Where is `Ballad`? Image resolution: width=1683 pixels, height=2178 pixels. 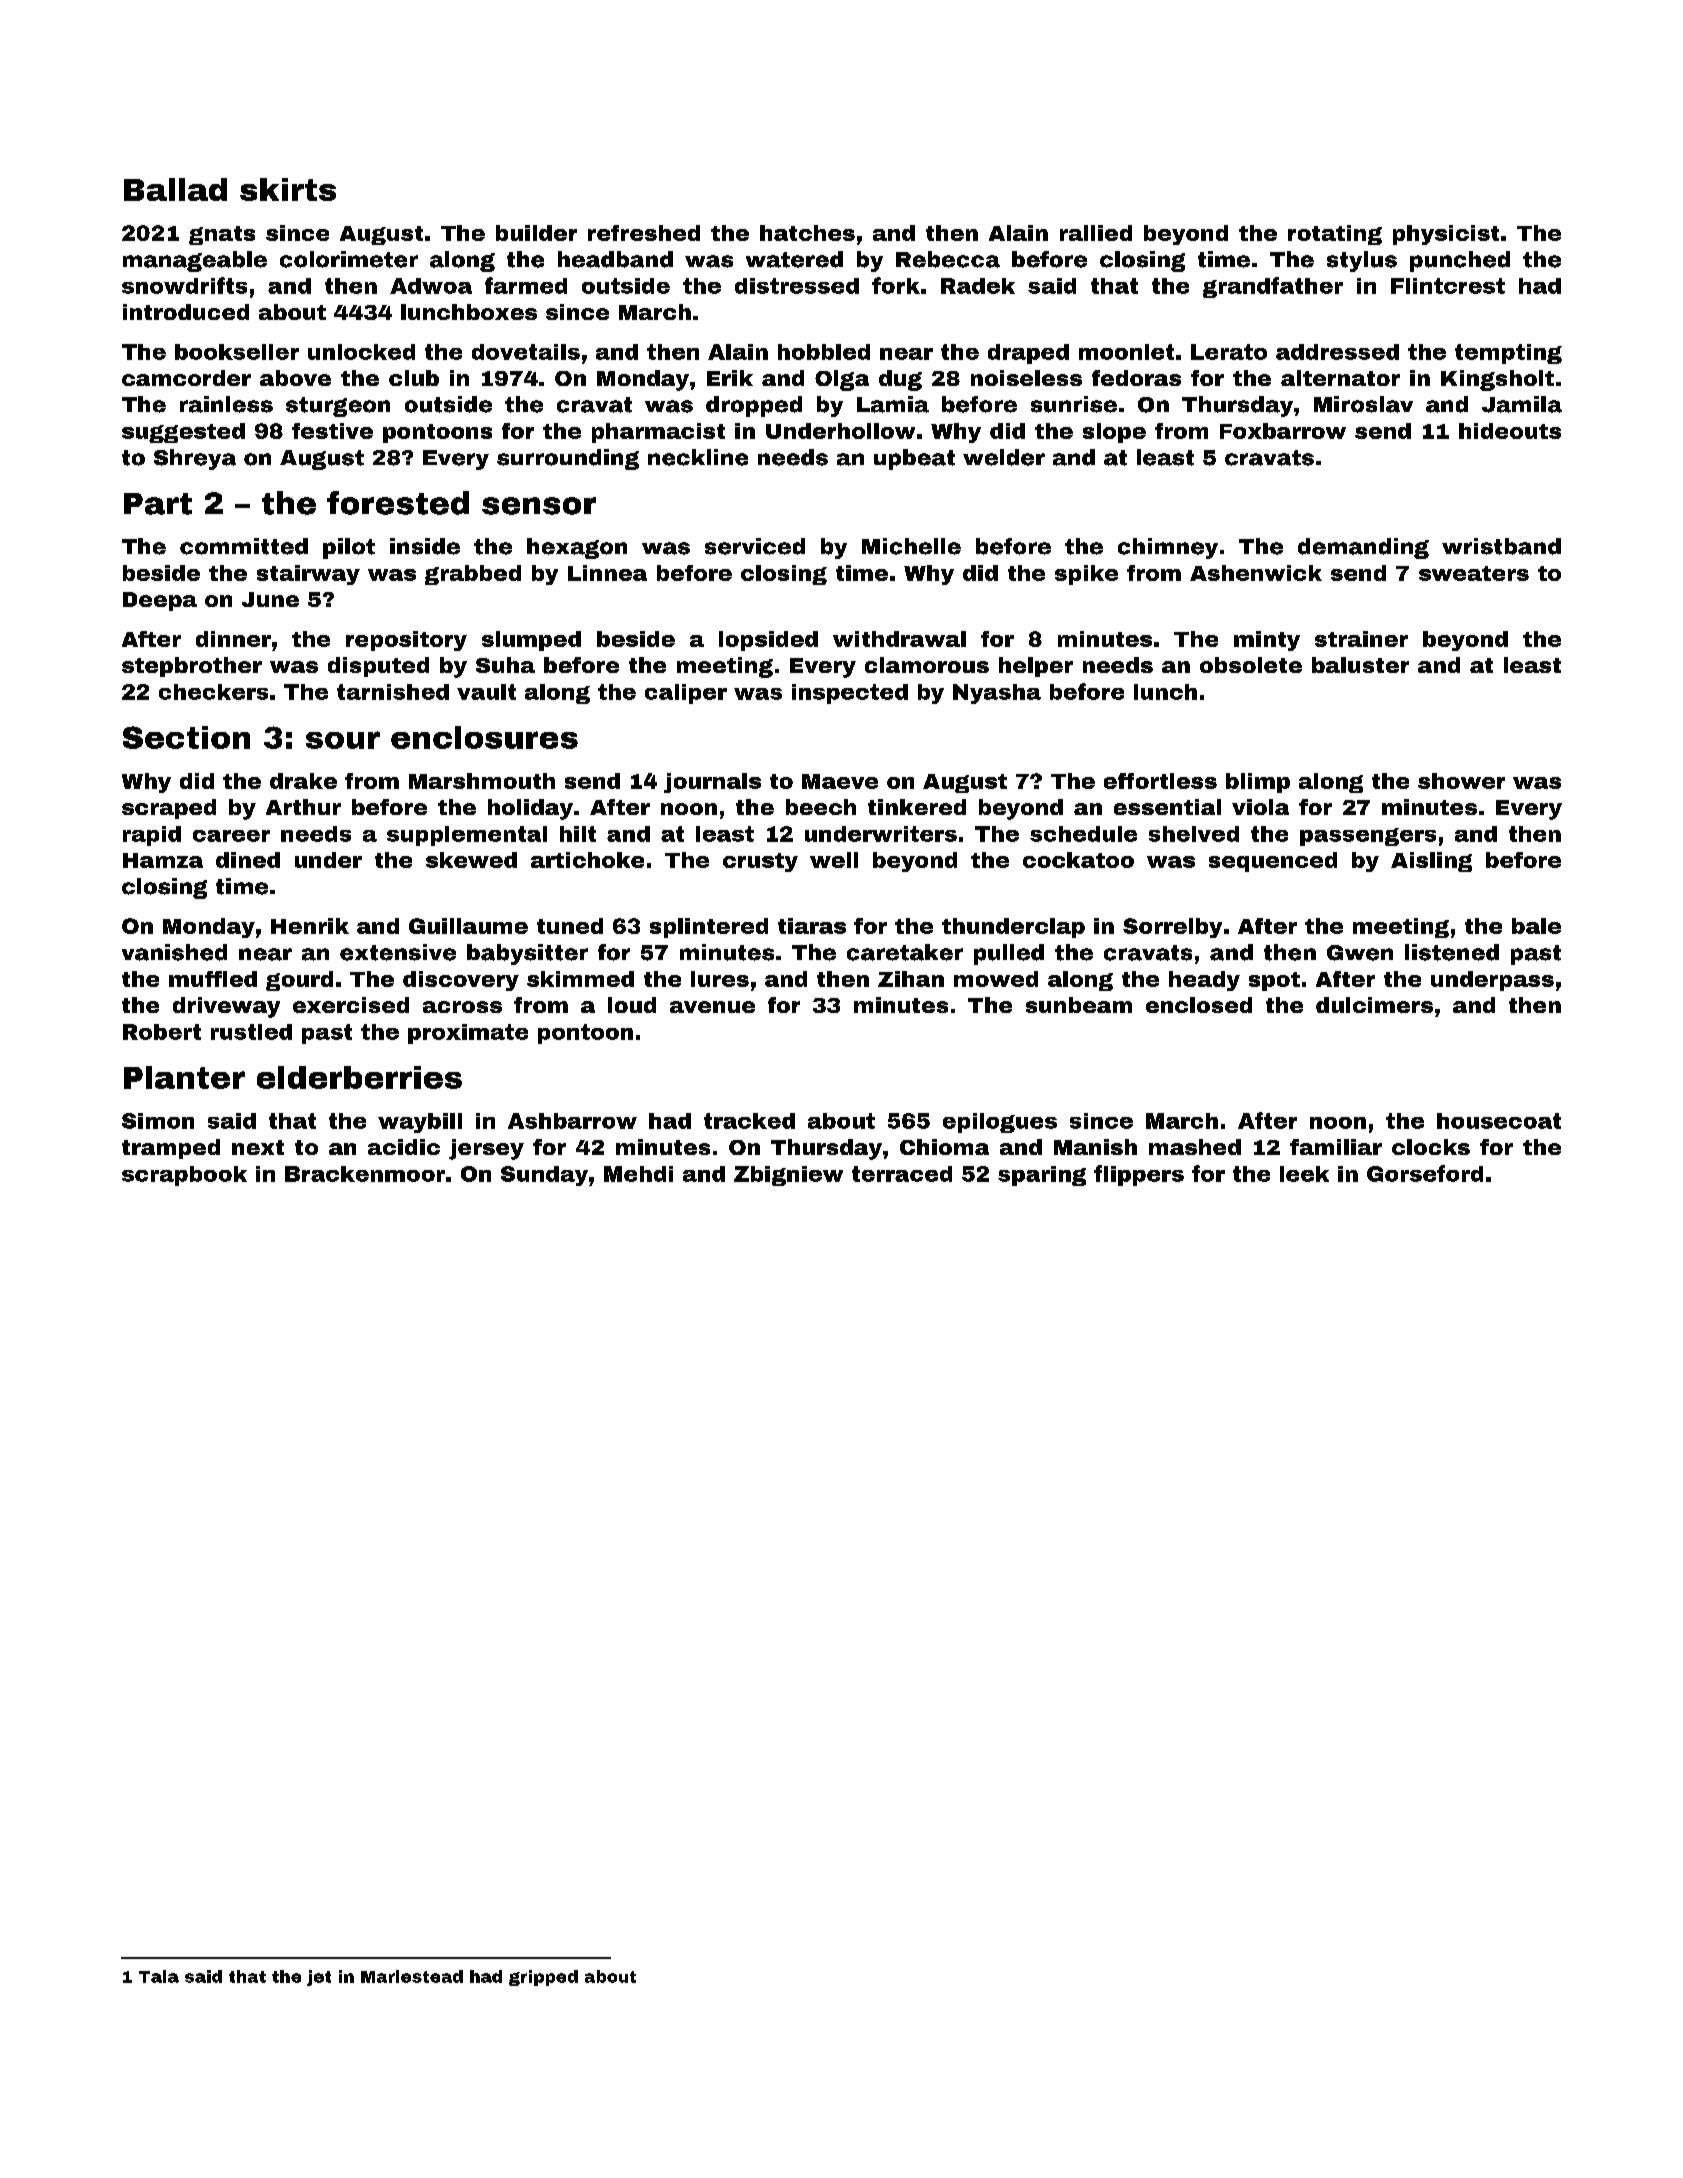
Ballad is located at coordinates (175, 189).
